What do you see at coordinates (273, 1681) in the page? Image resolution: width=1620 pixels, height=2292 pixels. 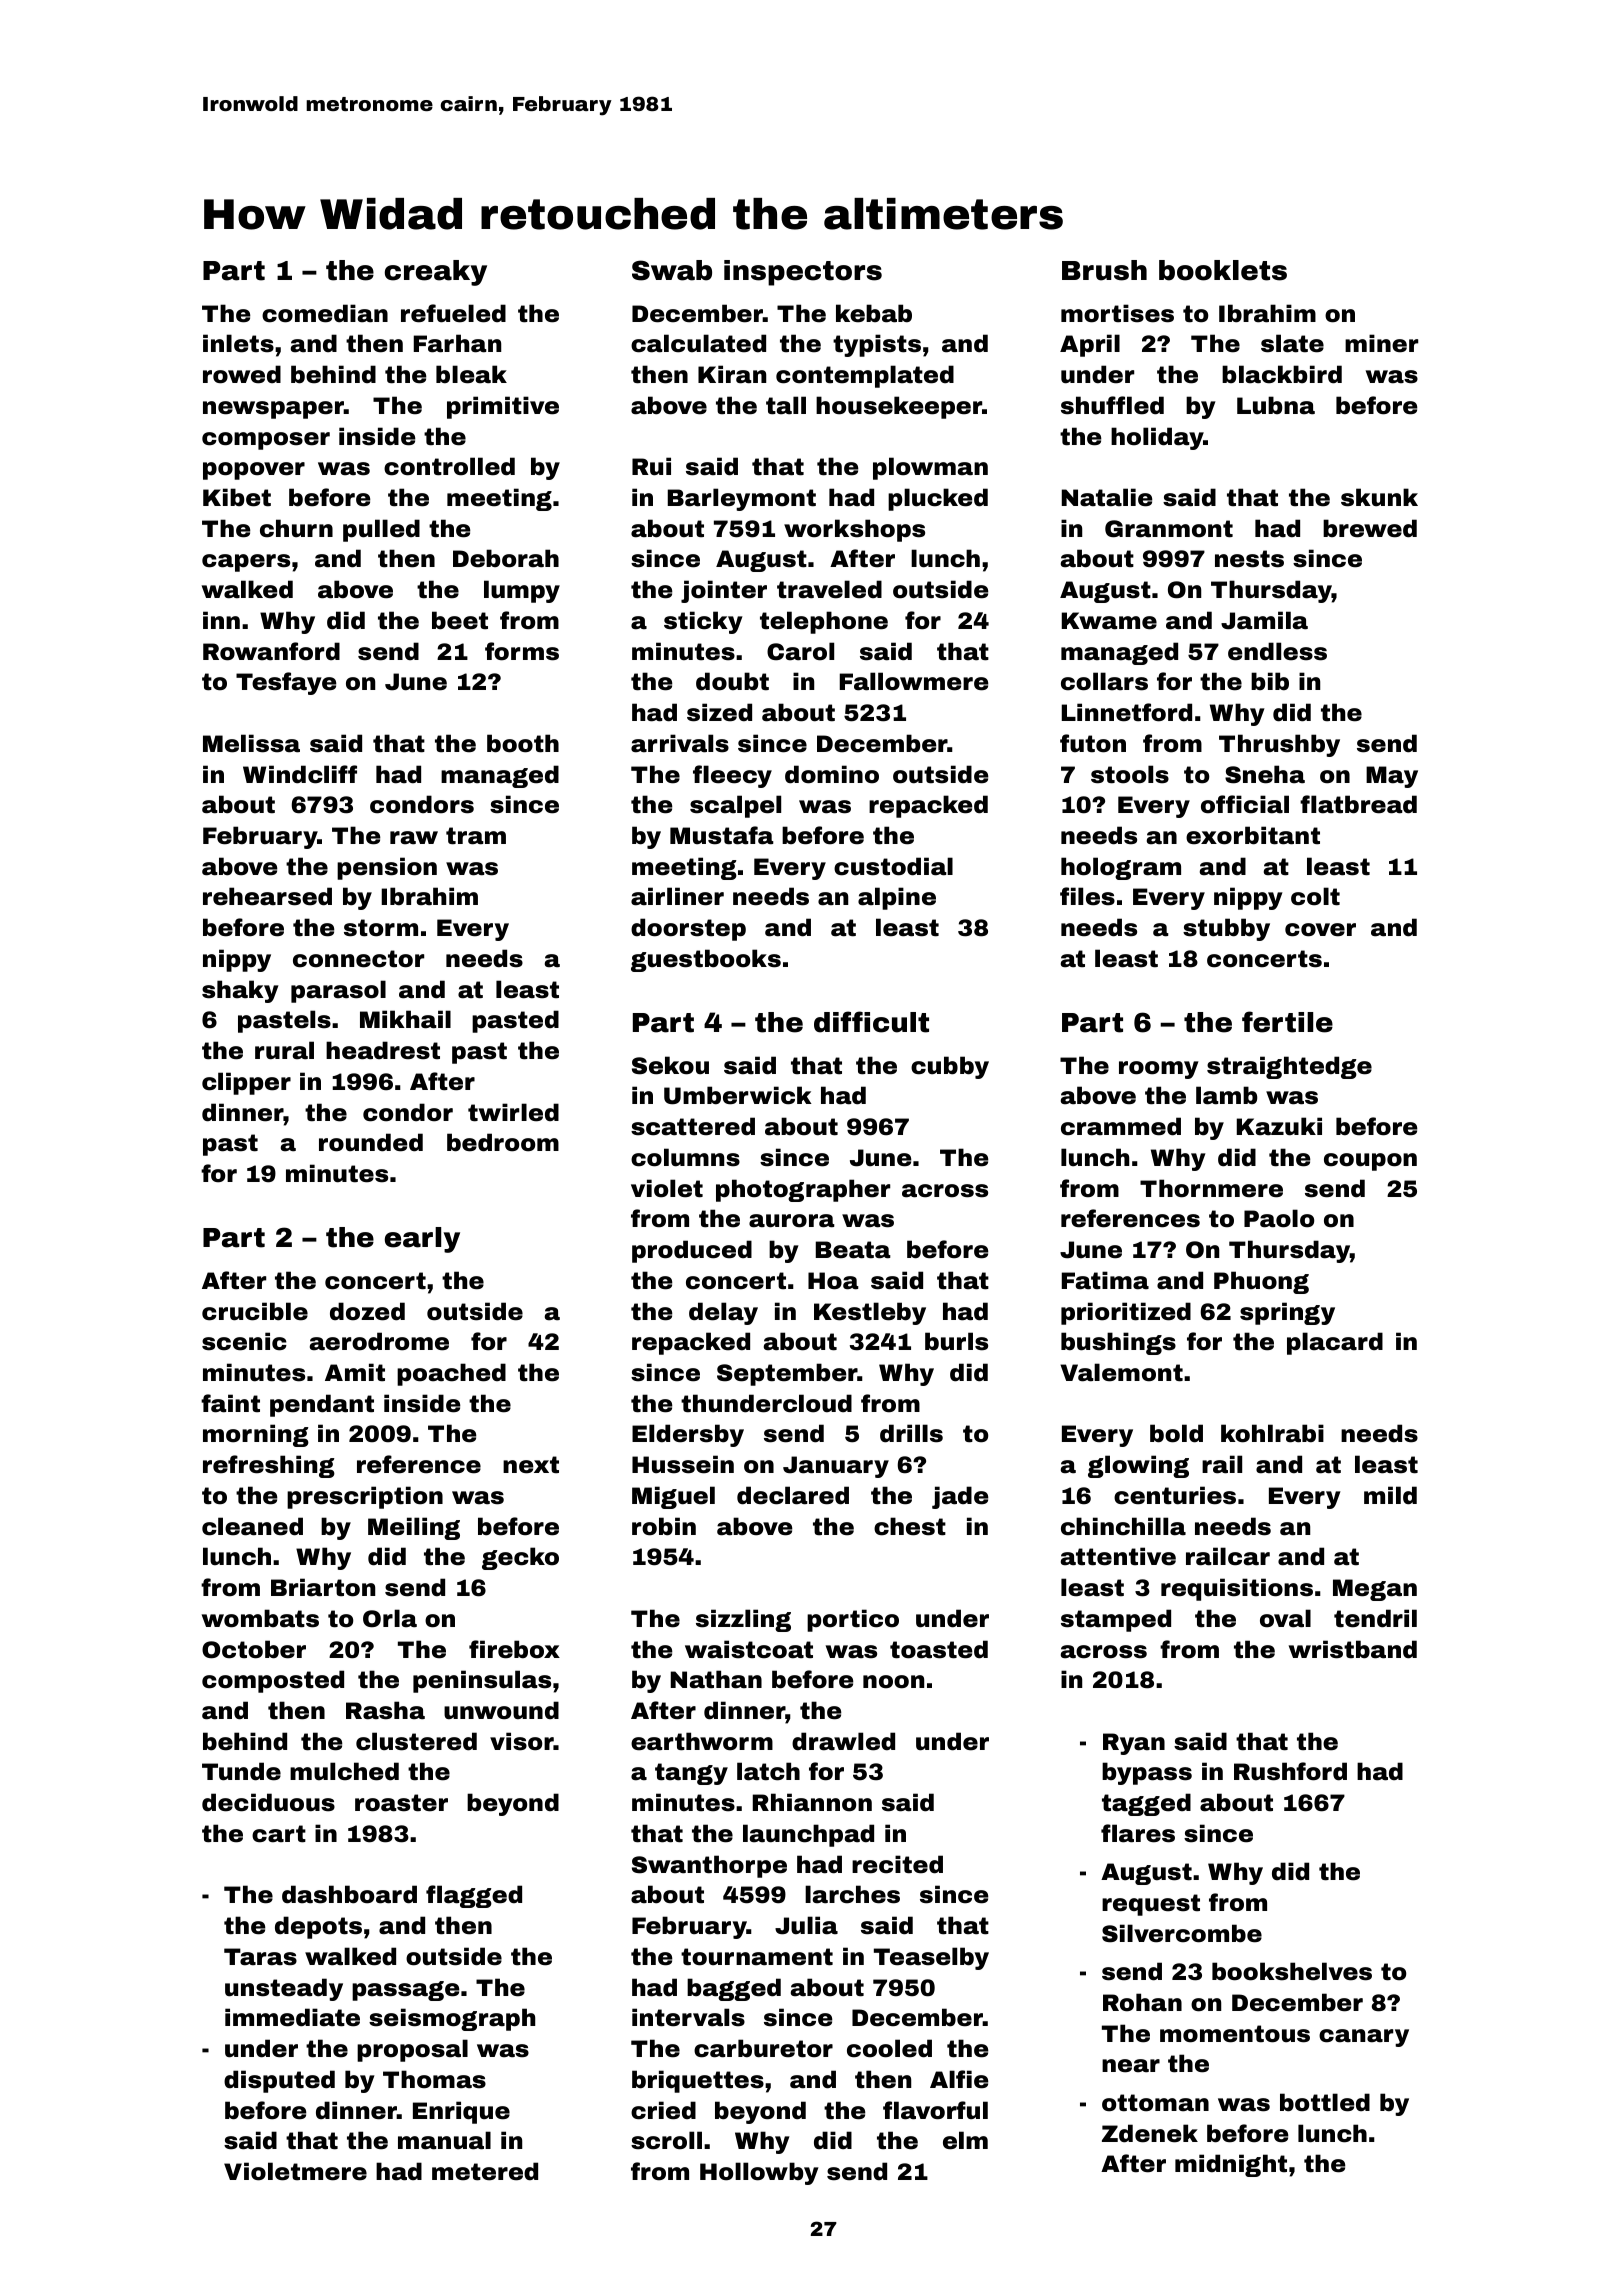 I see `composted` at bounding box center [273, 1681].
